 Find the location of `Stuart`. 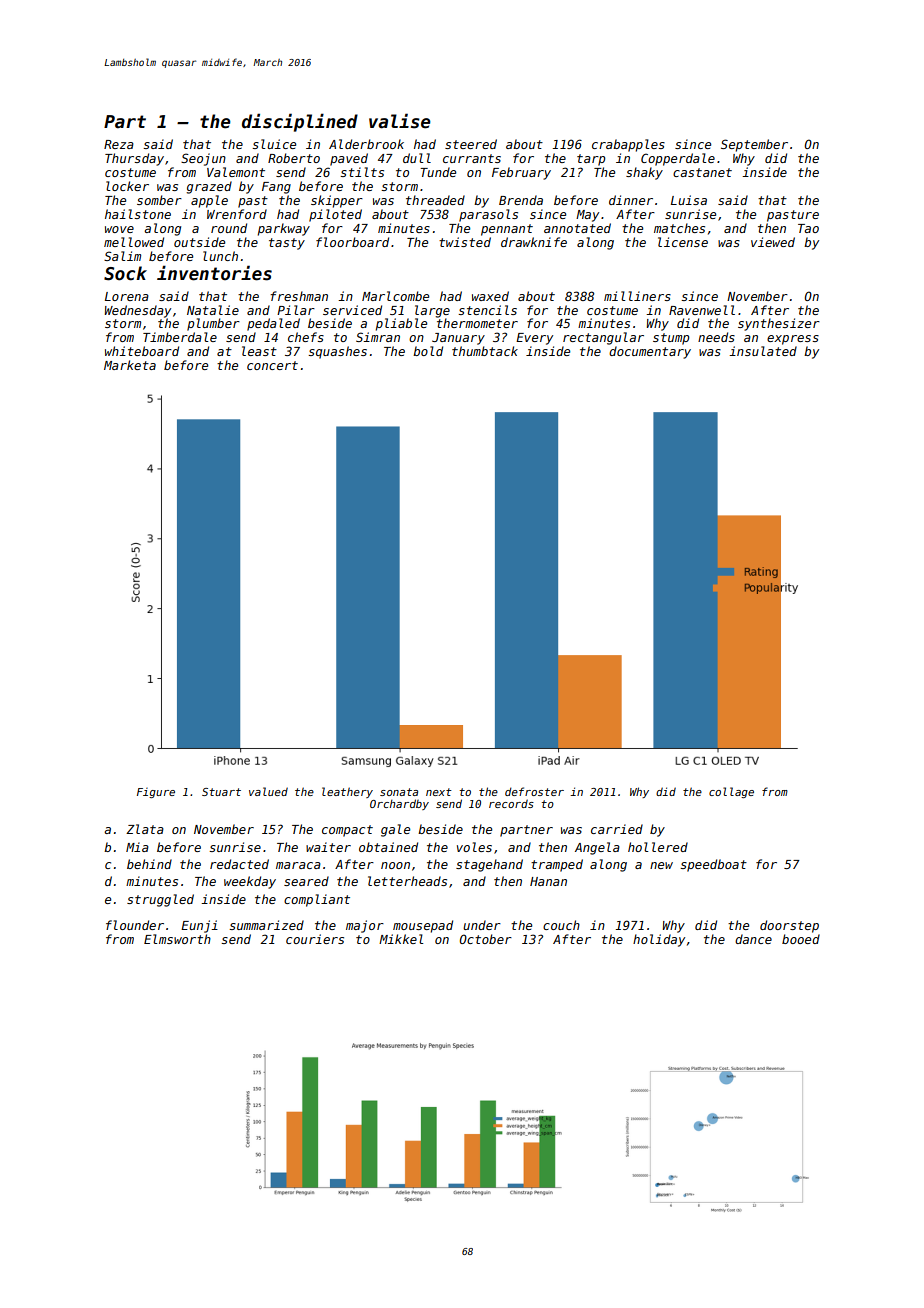

Stuart is located at coordinates (221, 792).
